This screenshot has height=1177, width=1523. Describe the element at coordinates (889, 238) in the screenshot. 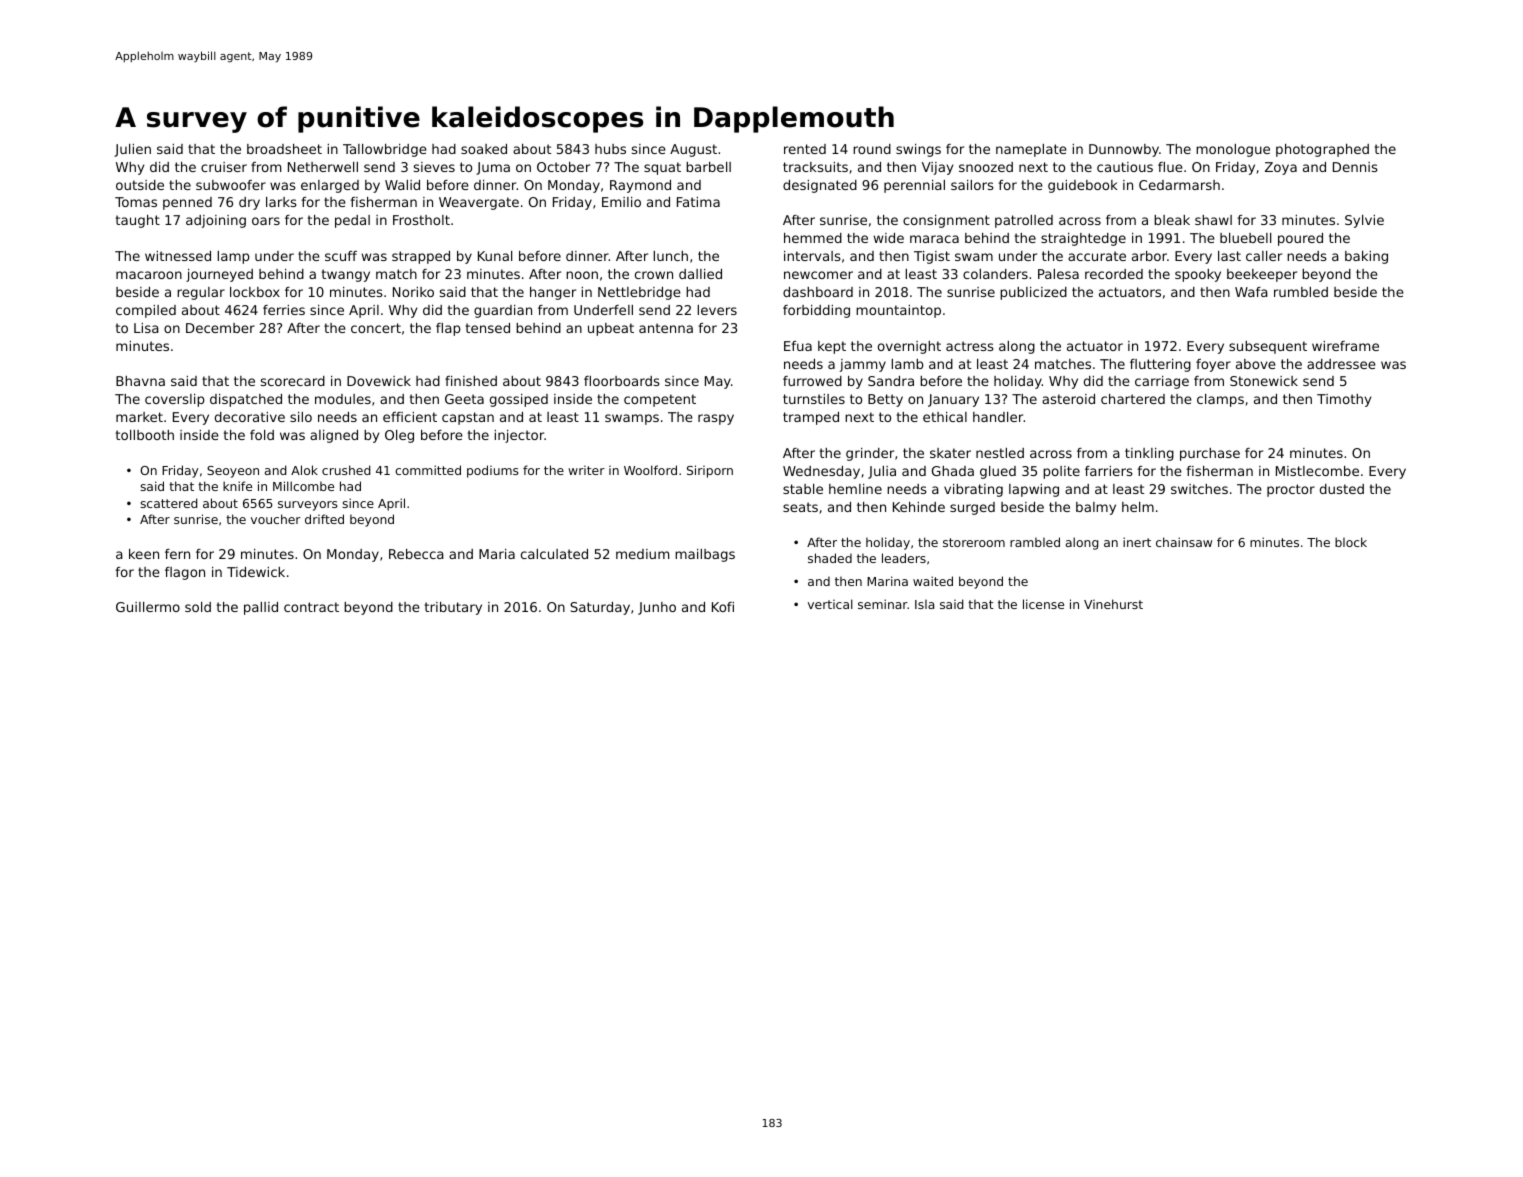

I see `wide` at that location.
